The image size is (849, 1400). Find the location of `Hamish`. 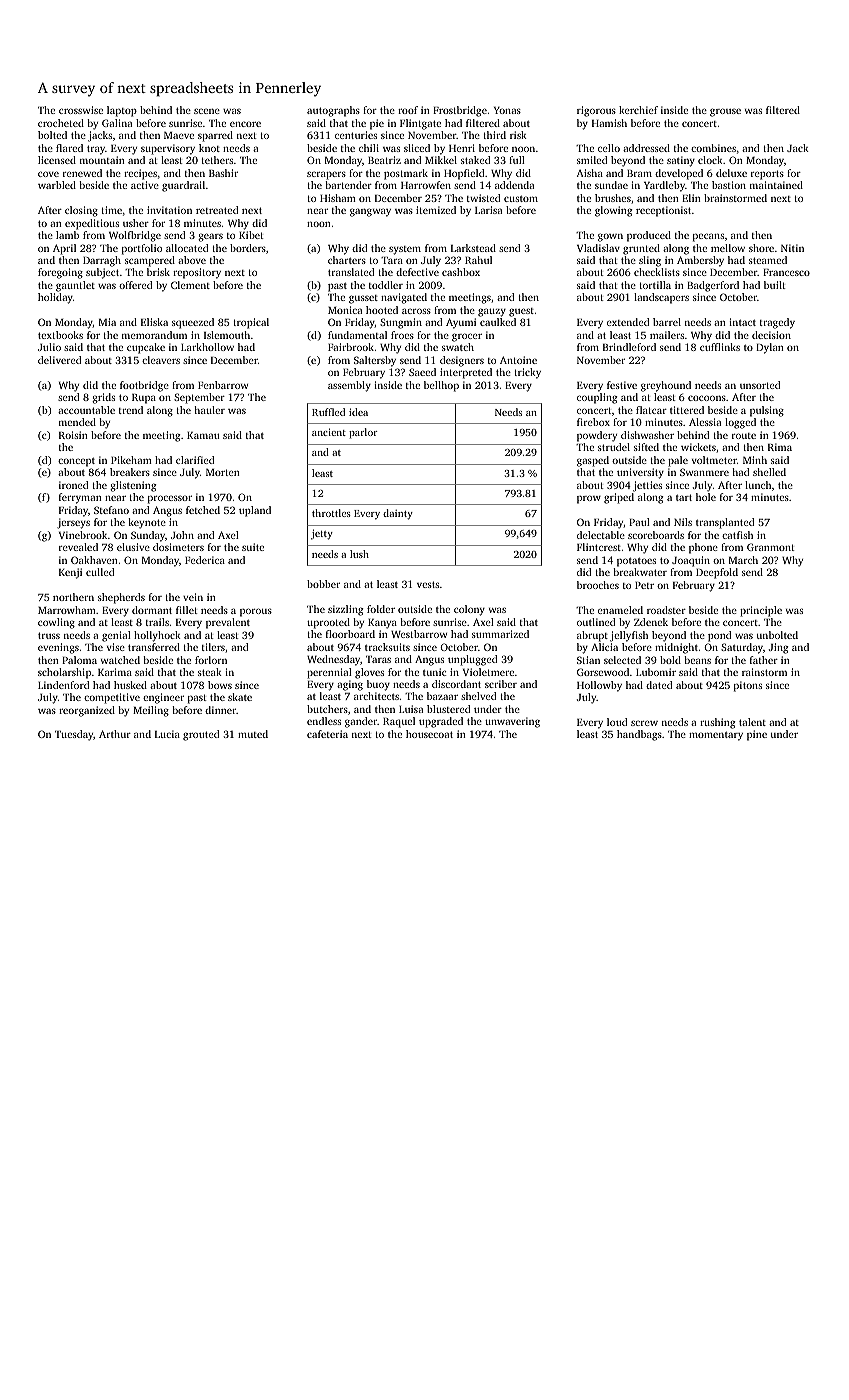

Hamish is located at coordinates (609, 123).
